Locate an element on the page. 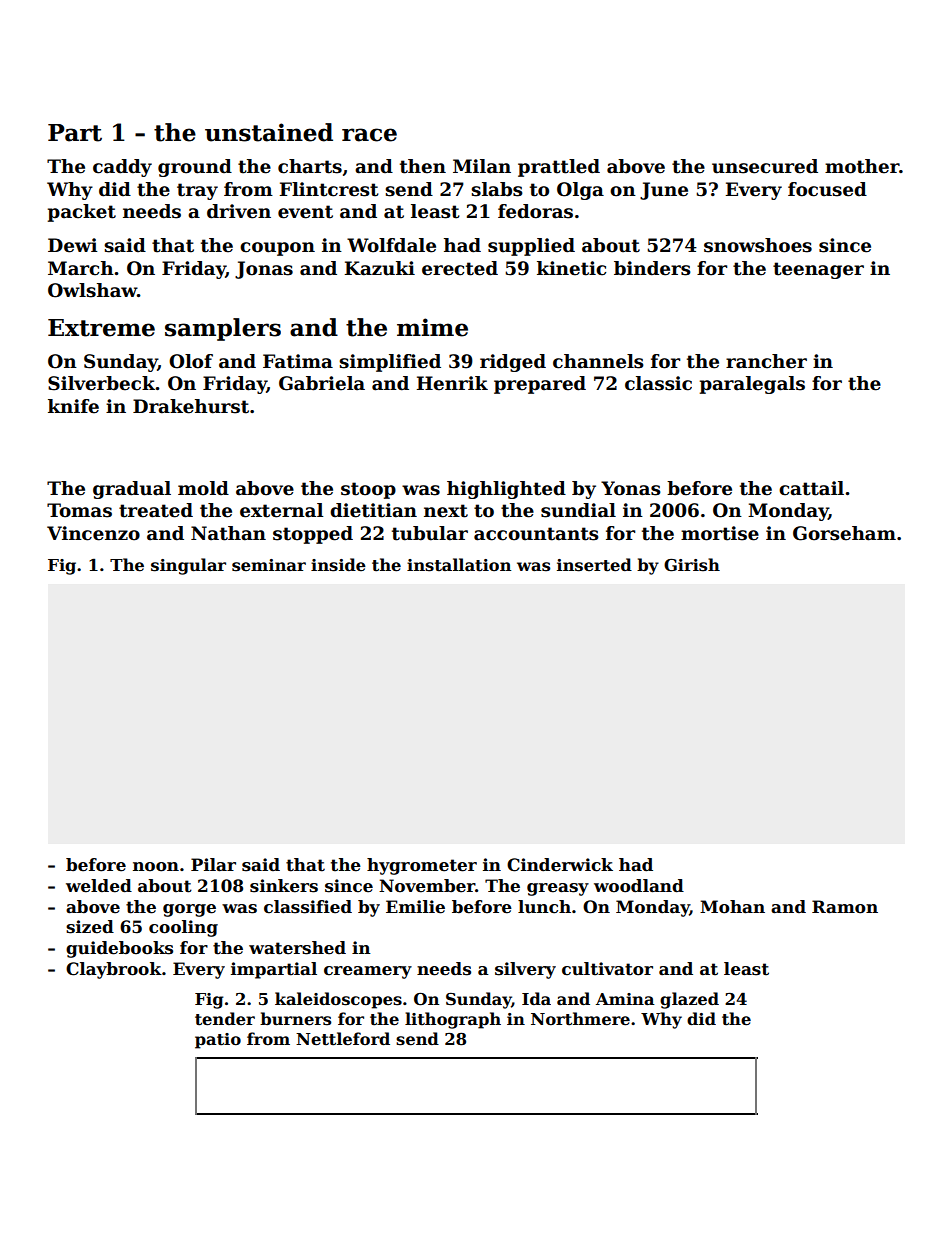  Extreme is located at coordinates (101, 328).
